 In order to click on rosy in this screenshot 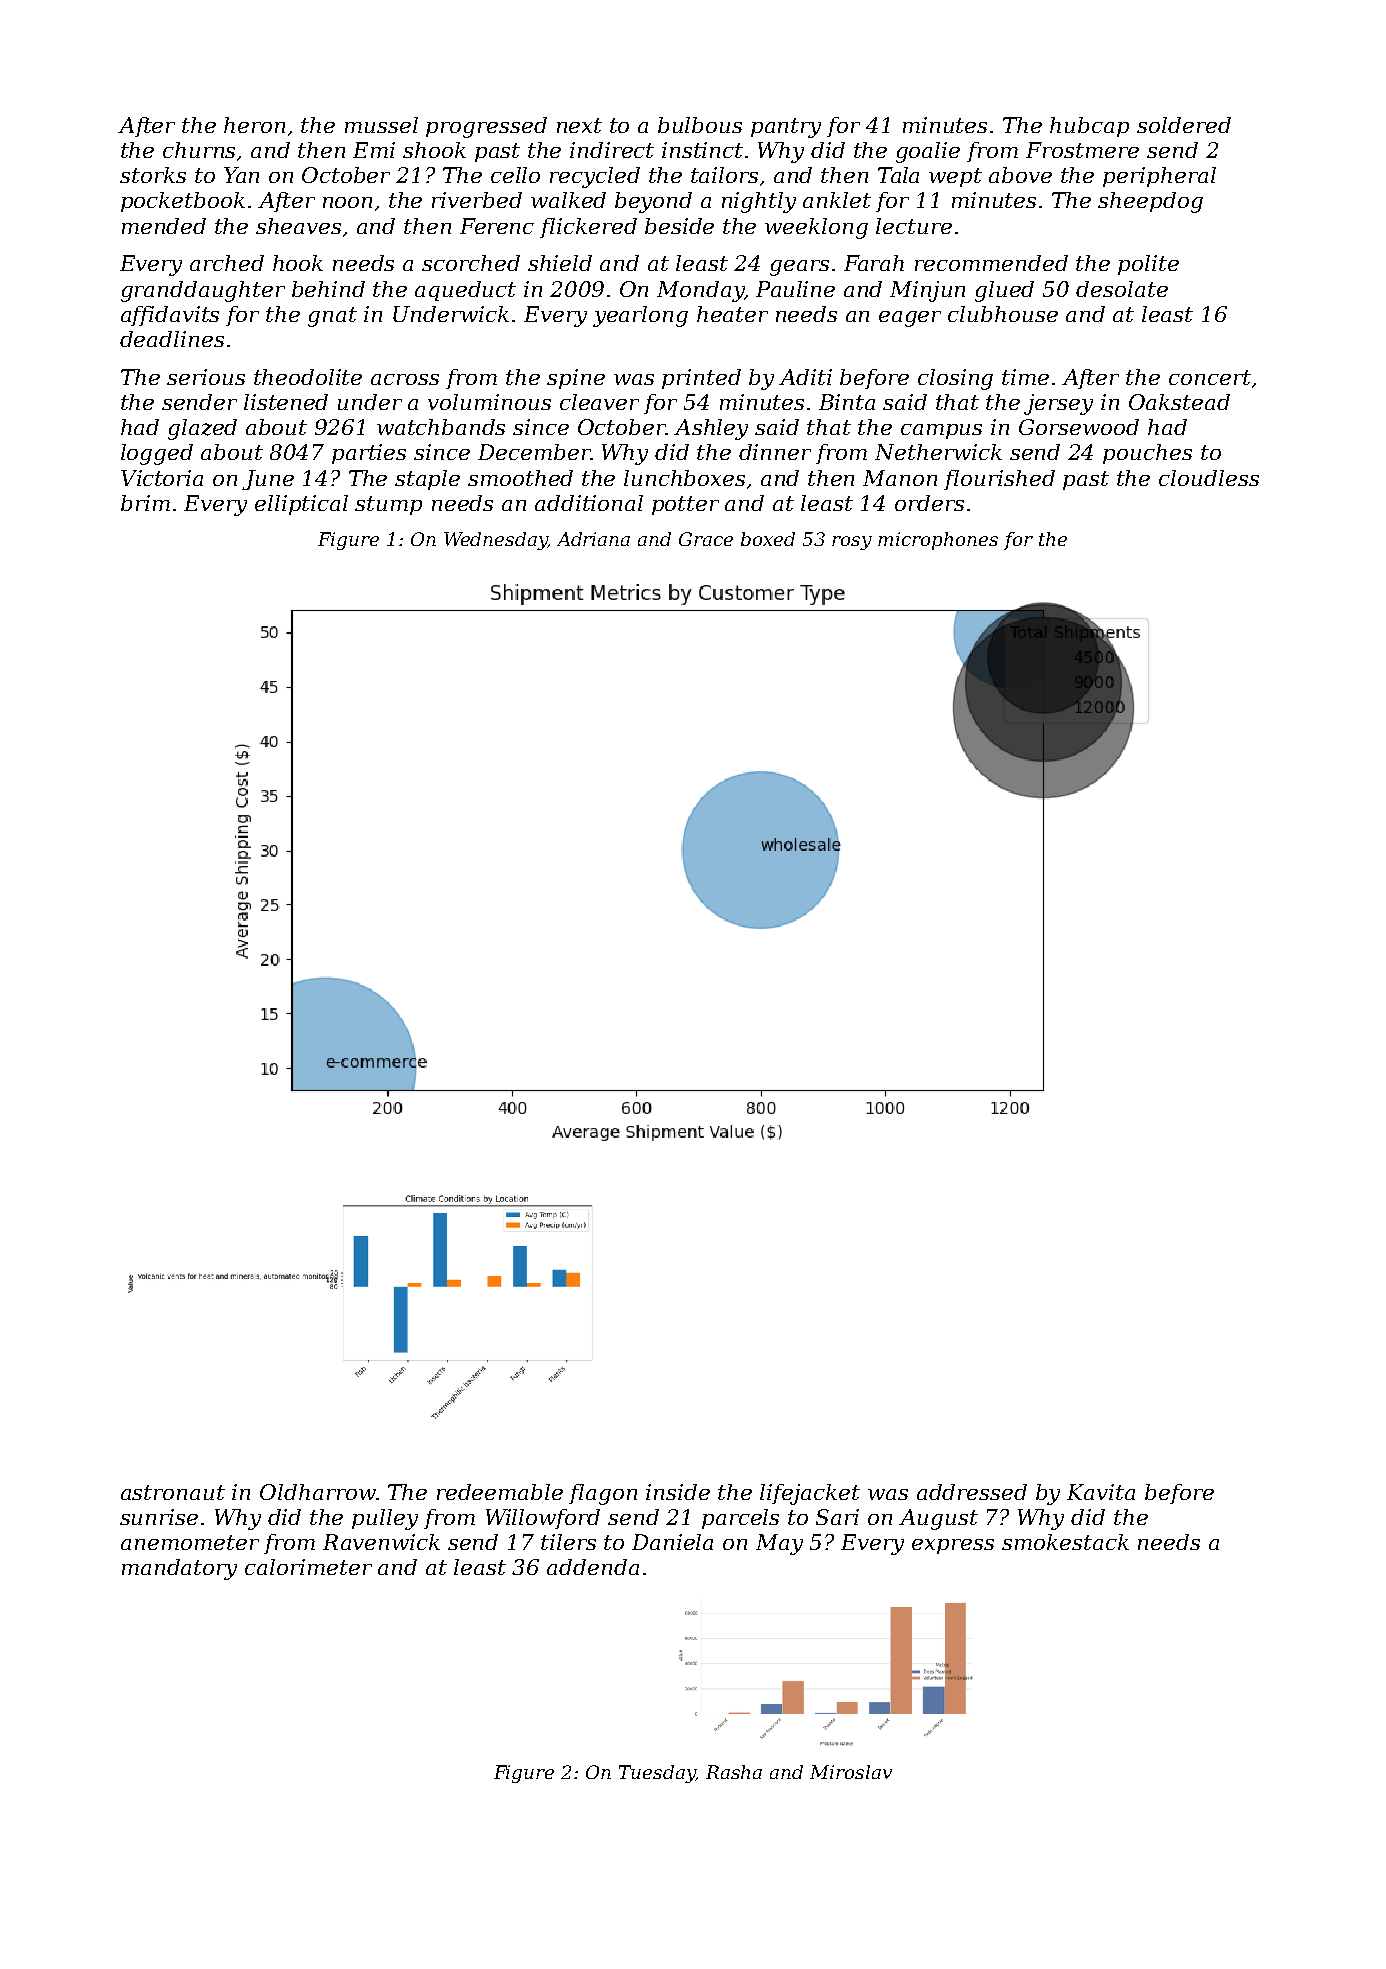, I will do `click(852, 543)`.
